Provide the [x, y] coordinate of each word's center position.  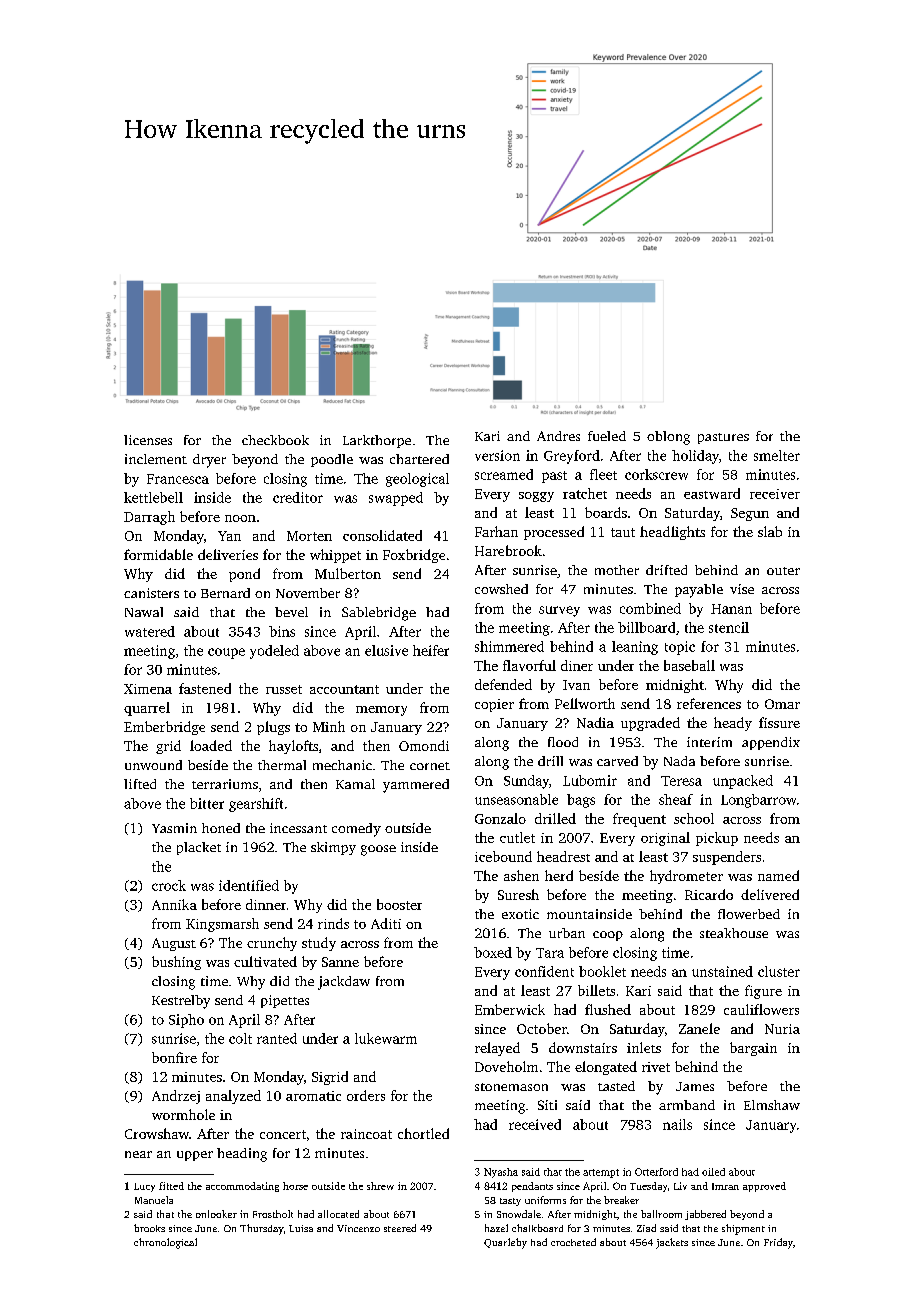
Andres [558, 436]
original [665, 839]
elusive [386, 650]
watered [150, 631]
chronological [165, 1243]
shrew [380, 1186]
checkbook [275, 440]
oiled [713, 1172]
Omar [782, 704]
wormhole [183, 1114]
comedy [356, 830]
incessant [298, 828]
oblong [668, 438]
